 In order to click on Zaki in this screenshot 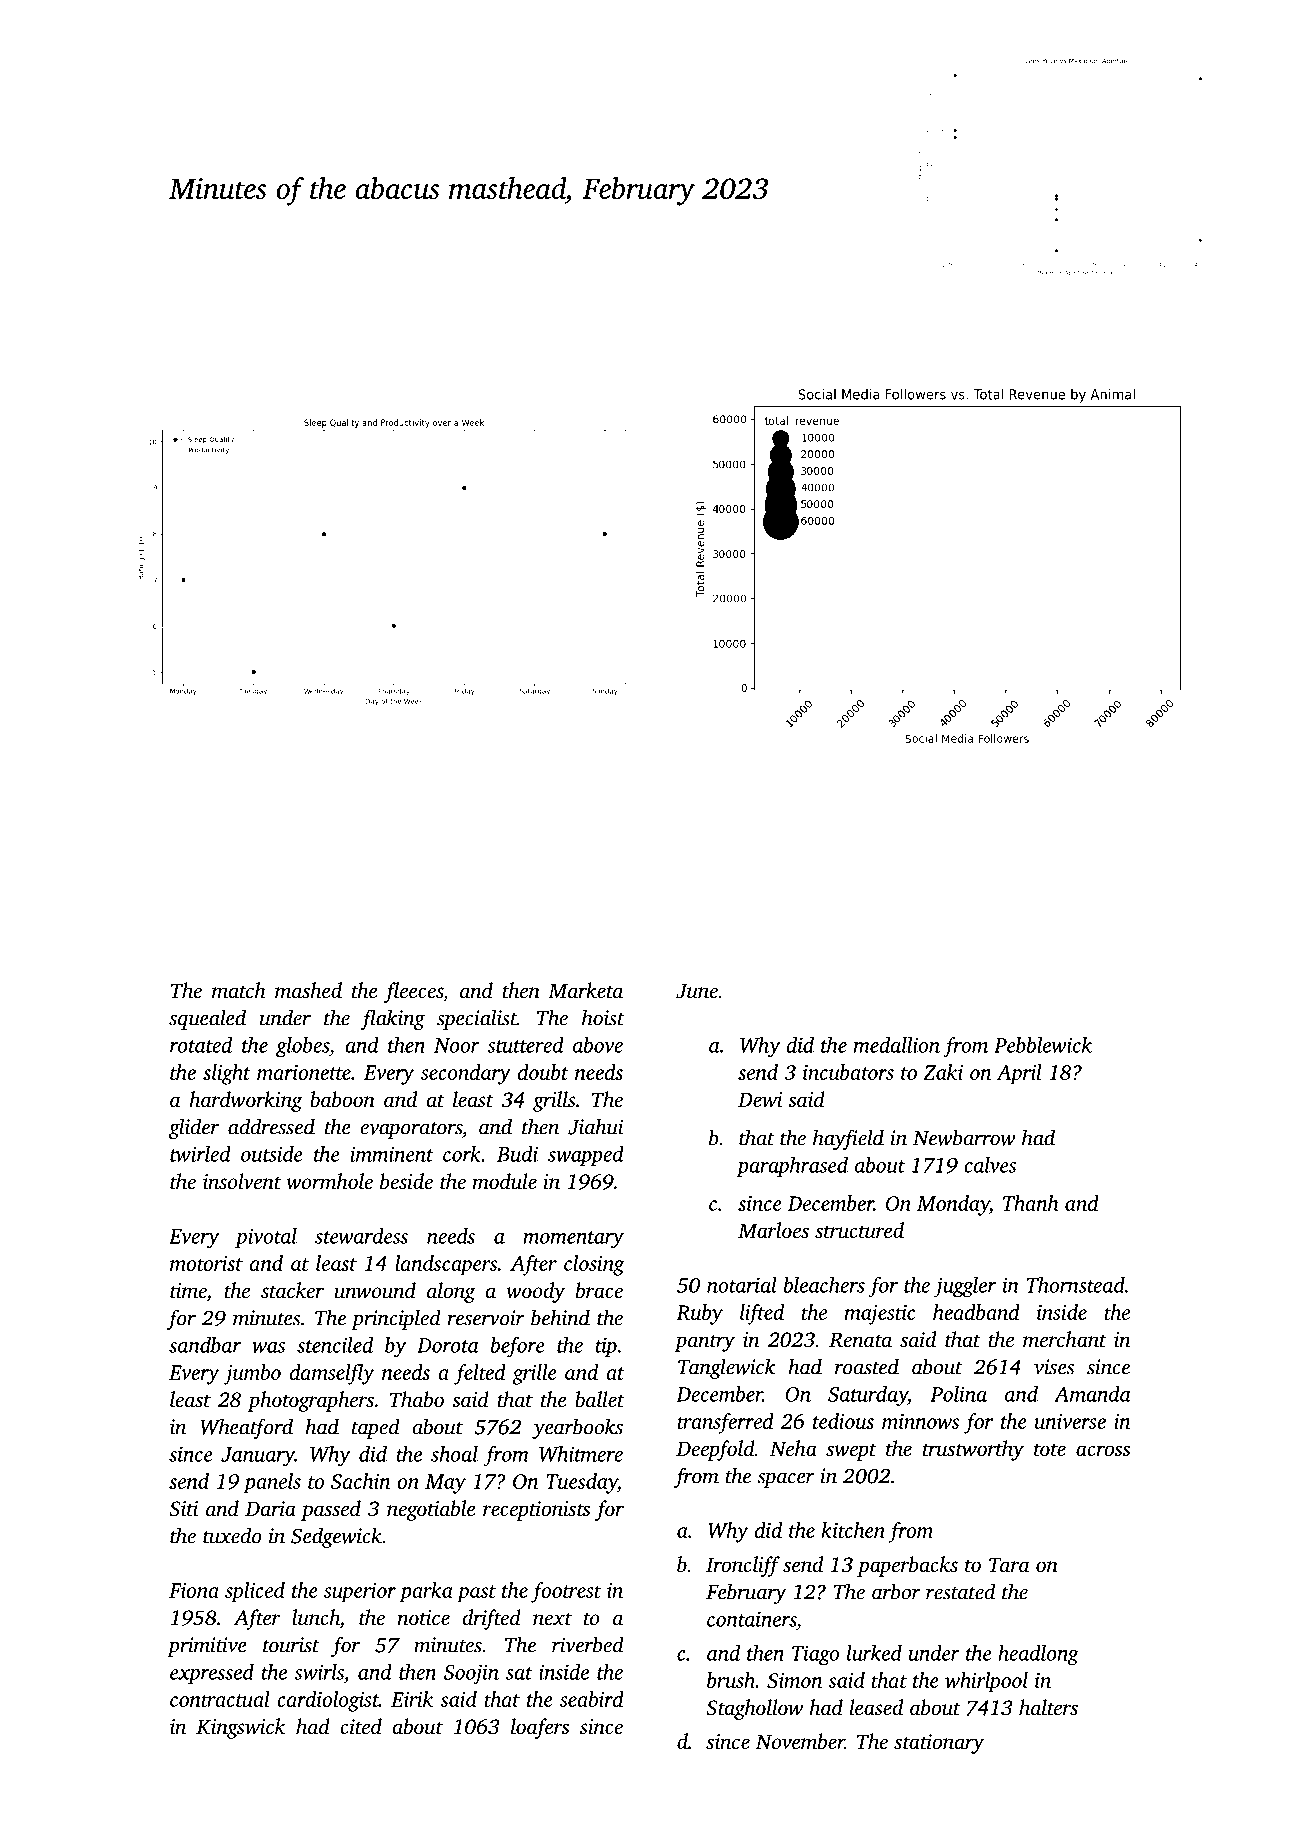, I will do `click(943, 1072)`.
